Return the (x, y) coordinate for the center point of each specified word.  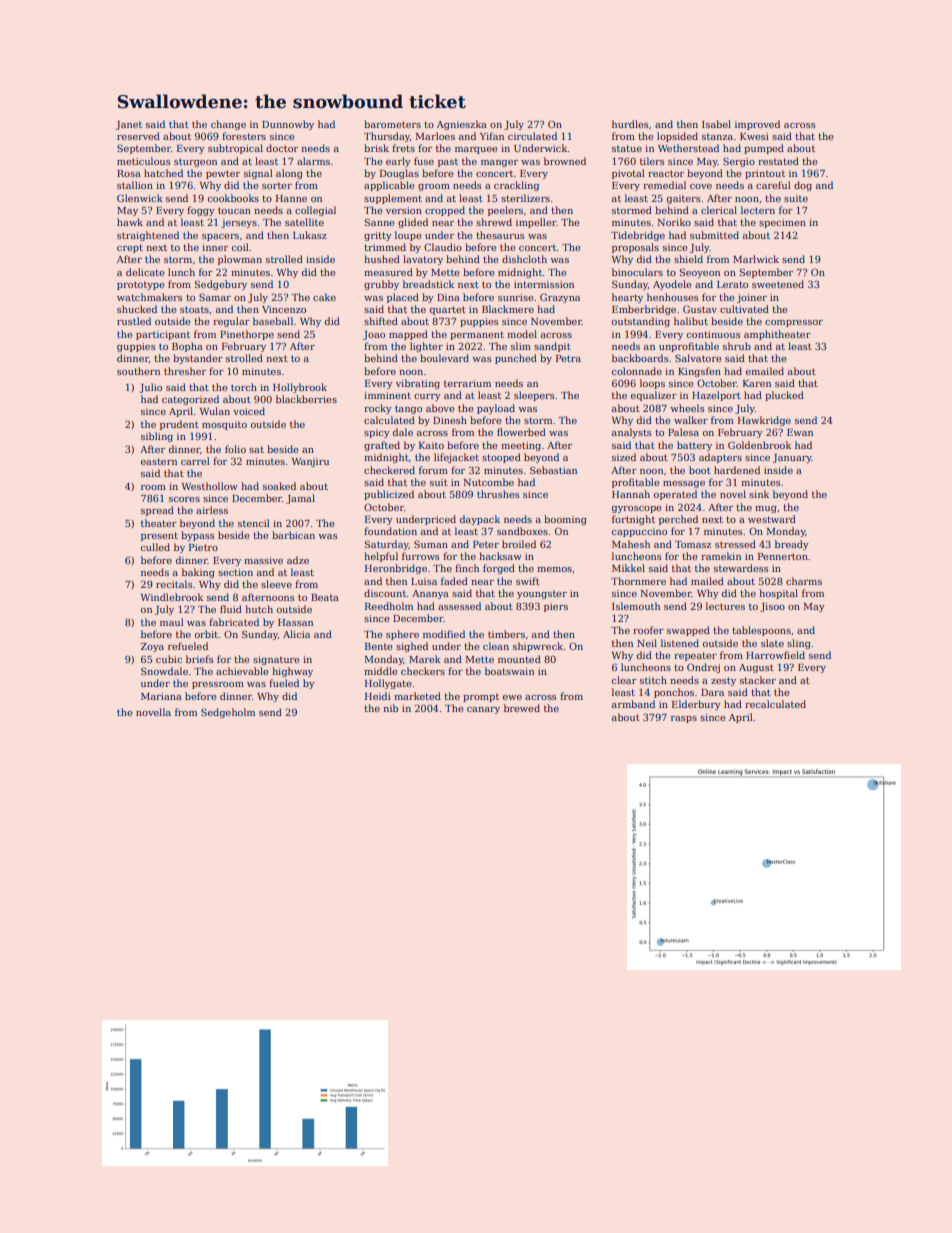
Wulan (215, 411)
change (228, 125)
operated (675, 495)
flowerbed (521, 432)
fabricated (234, 622)
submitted (714, 235)
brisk (376, 148)
